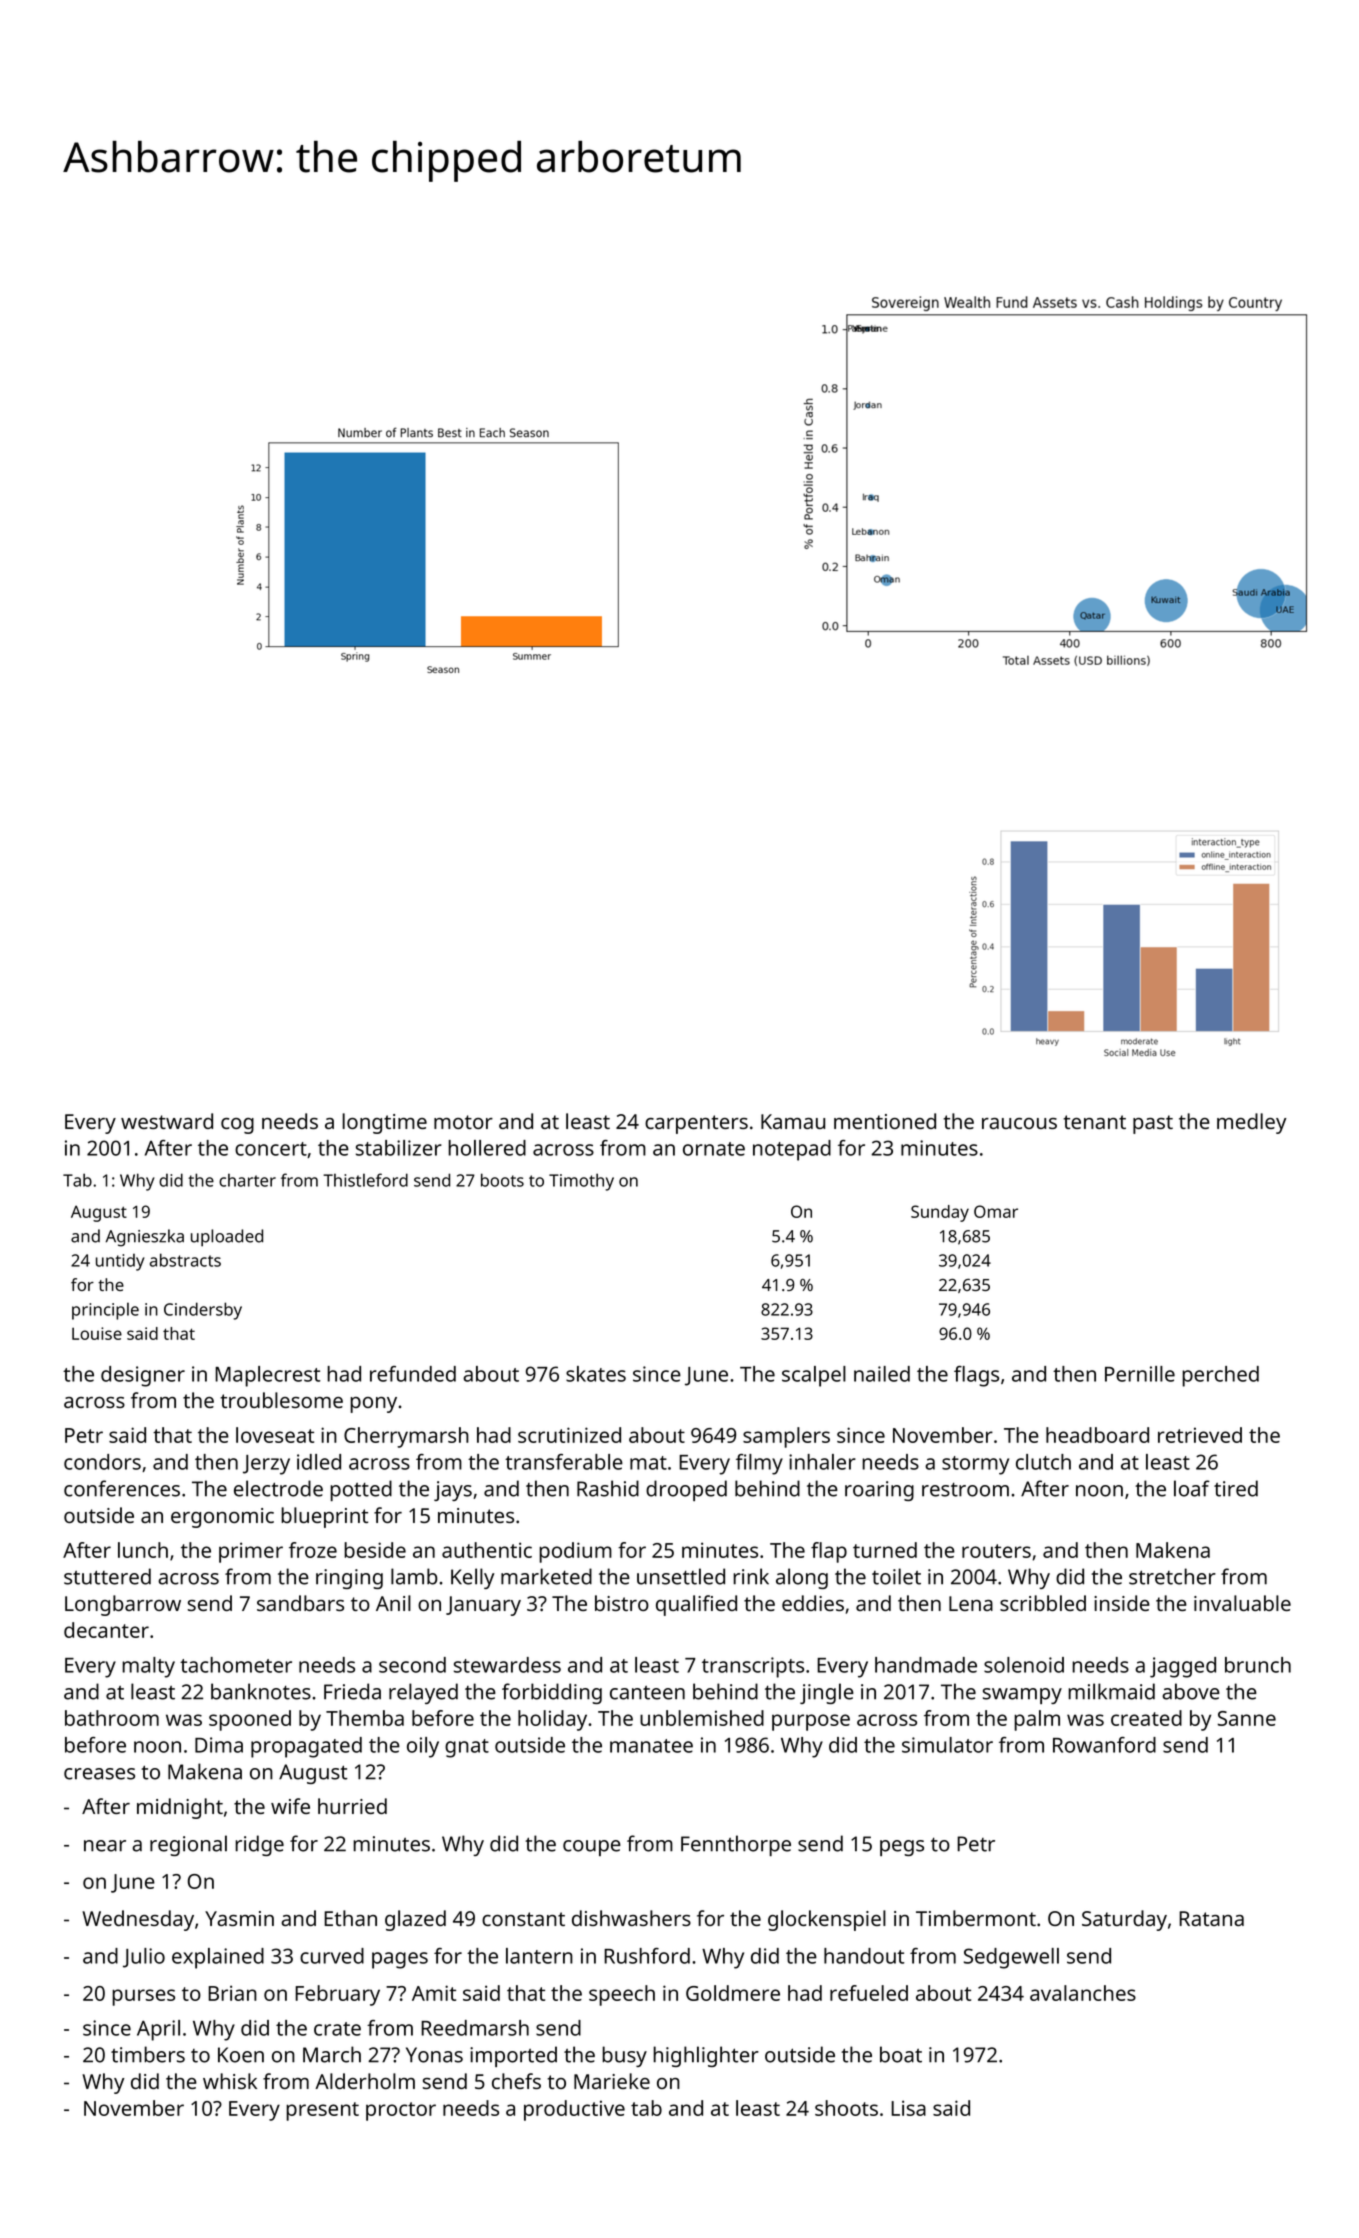 The width and height of the screenshot is (1359, 2238). I want to click on Thistleford, so click(365, 1180).
